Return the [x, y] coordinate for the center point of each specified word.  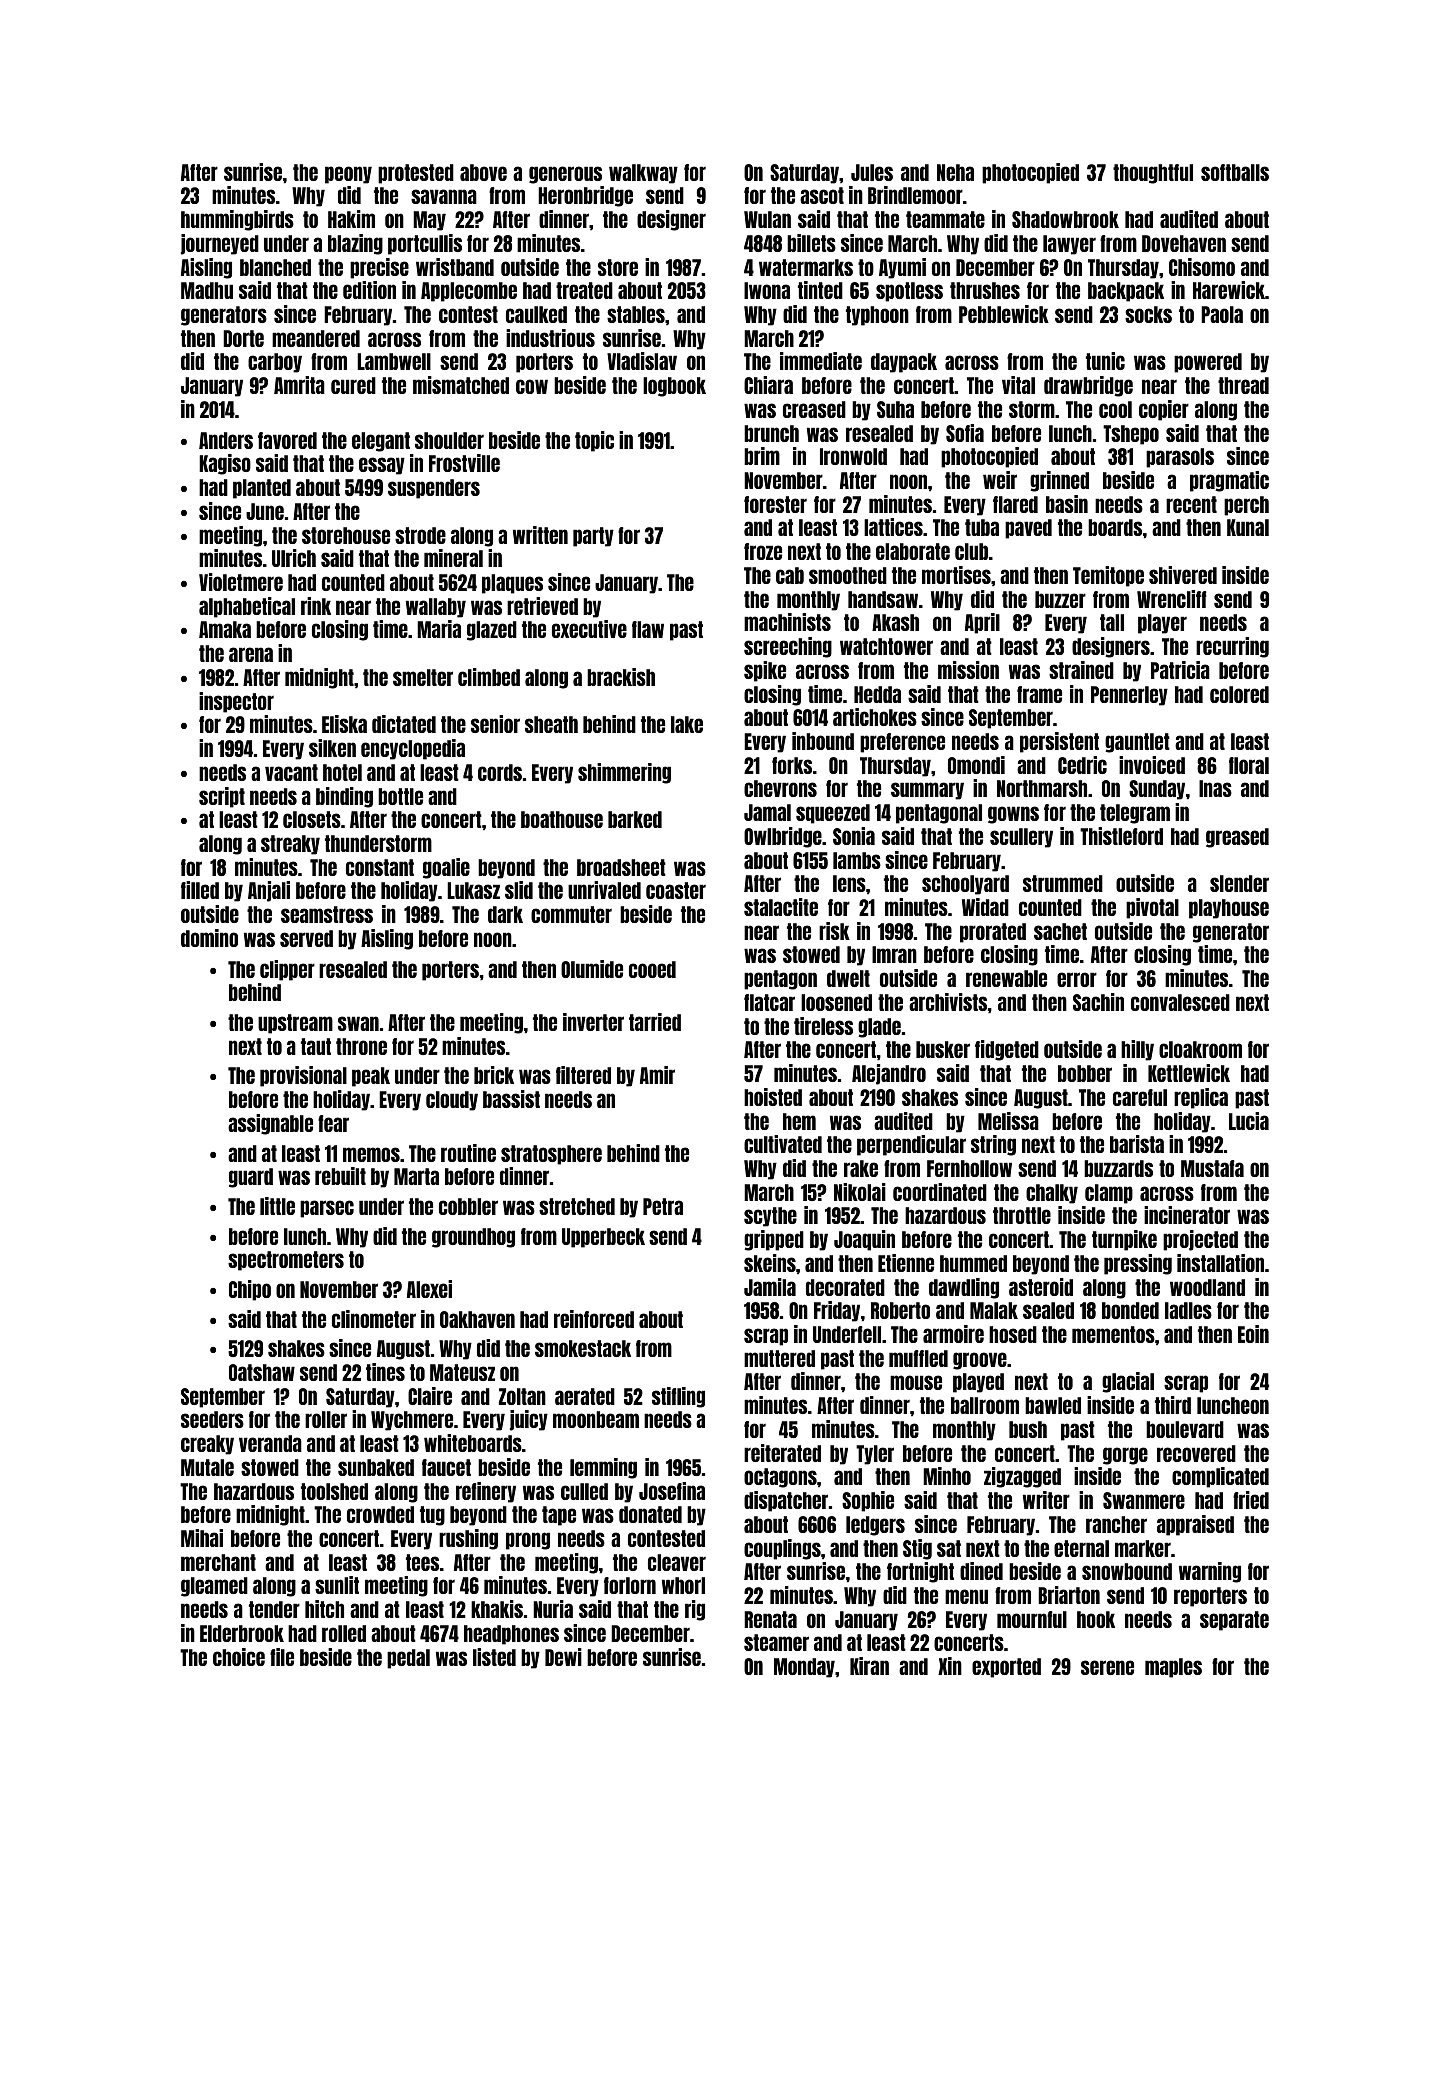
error [1077, 979]
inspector [236, 702]
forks [792, 765]
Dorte [243, 338]
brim [762, 456]
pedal [408, 1659]
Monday [804, 1668]
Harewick [1229, 290]
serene [1107, 1667]
